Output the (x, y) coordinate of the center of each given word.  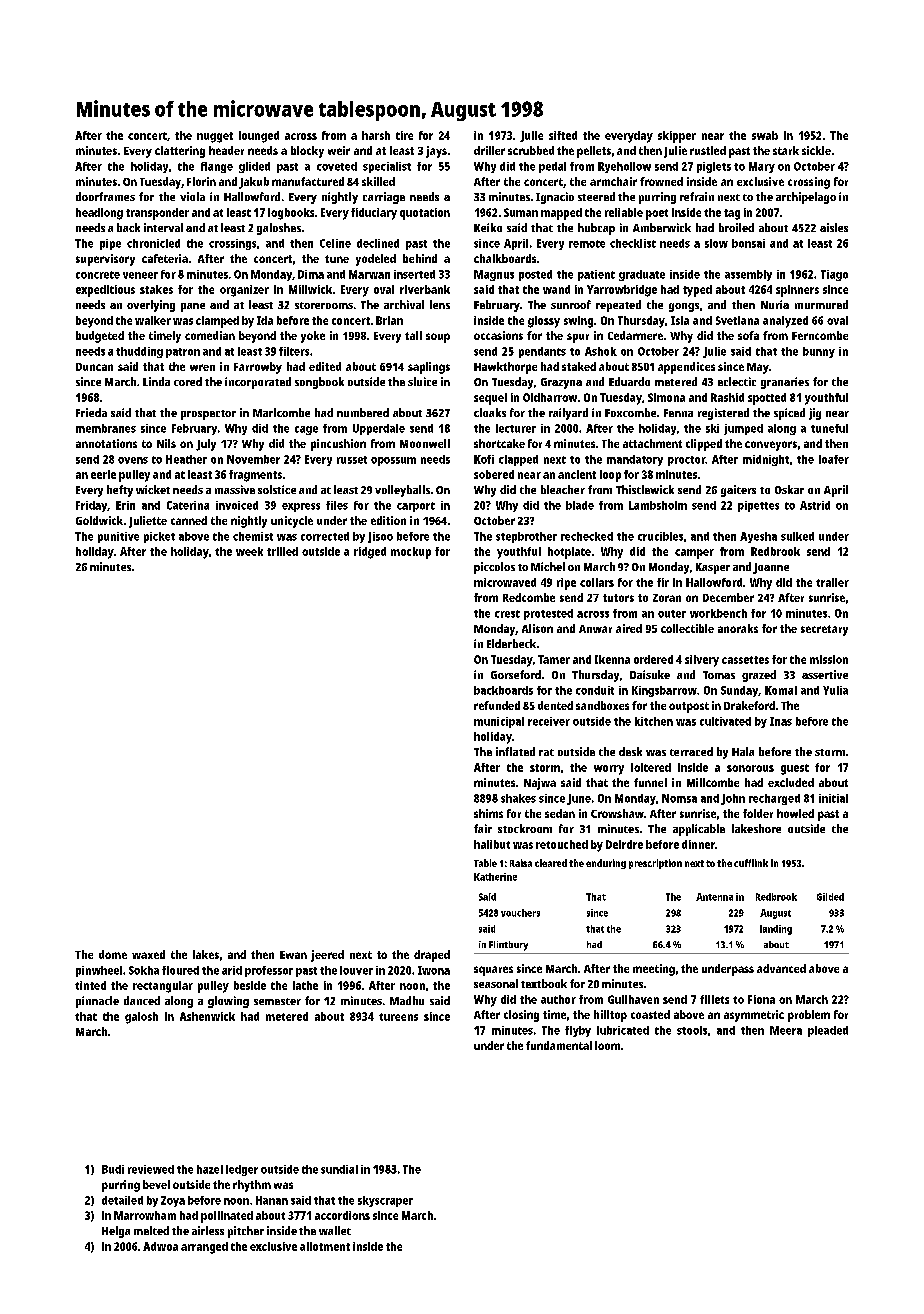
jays (436, 152)
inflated (515, 751)
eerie (103, 474)
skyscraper (385, 1201)
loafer (834, 459)
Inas (781, 721)
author (558, 999)
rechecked (587, 536)
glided (254, 167)
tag (732, 214)
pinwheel (99, 971)
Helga (116, 1232)
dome (113, 954)
